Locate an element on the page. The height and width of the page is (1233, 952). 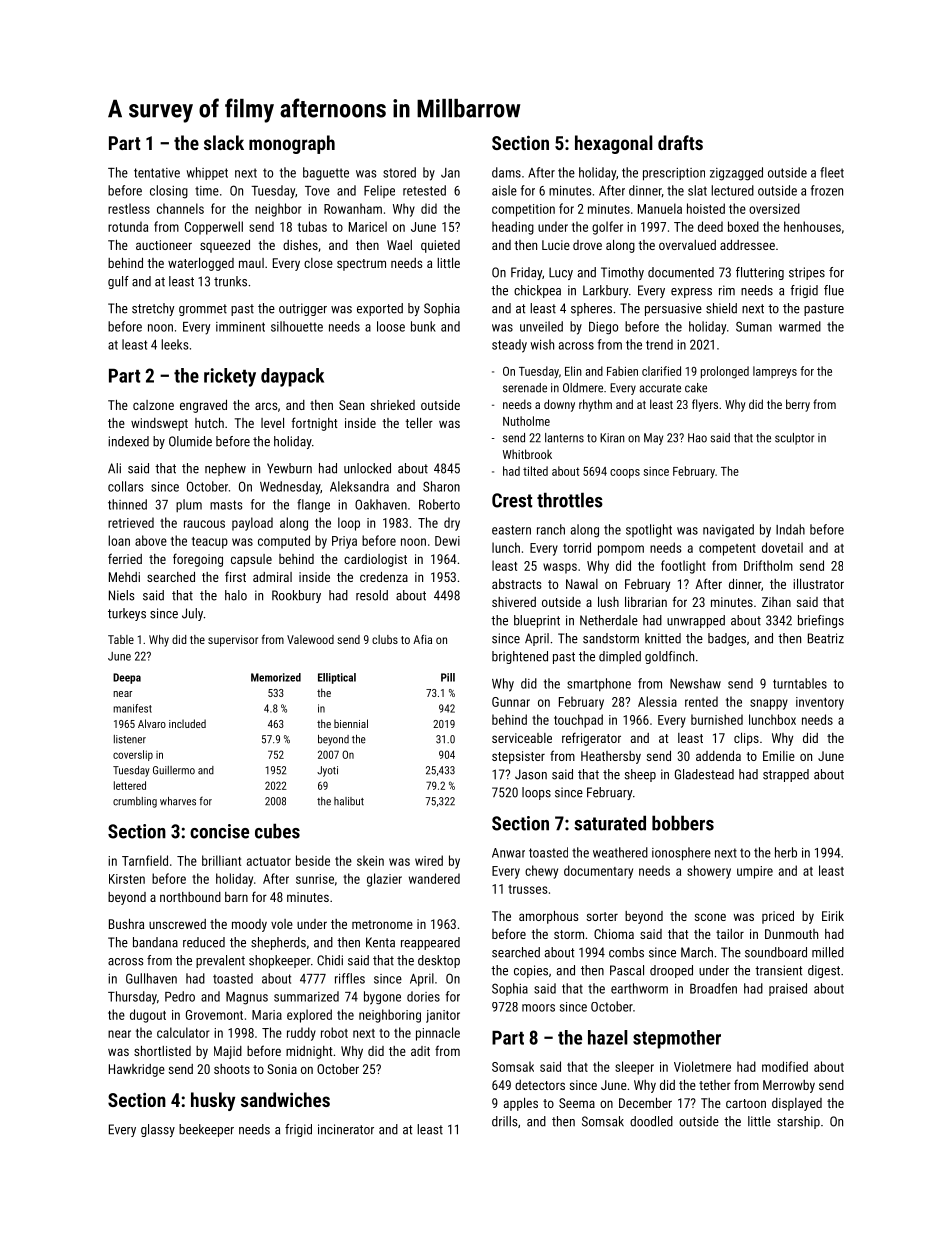
dry is located at coordinates (452, 524).
